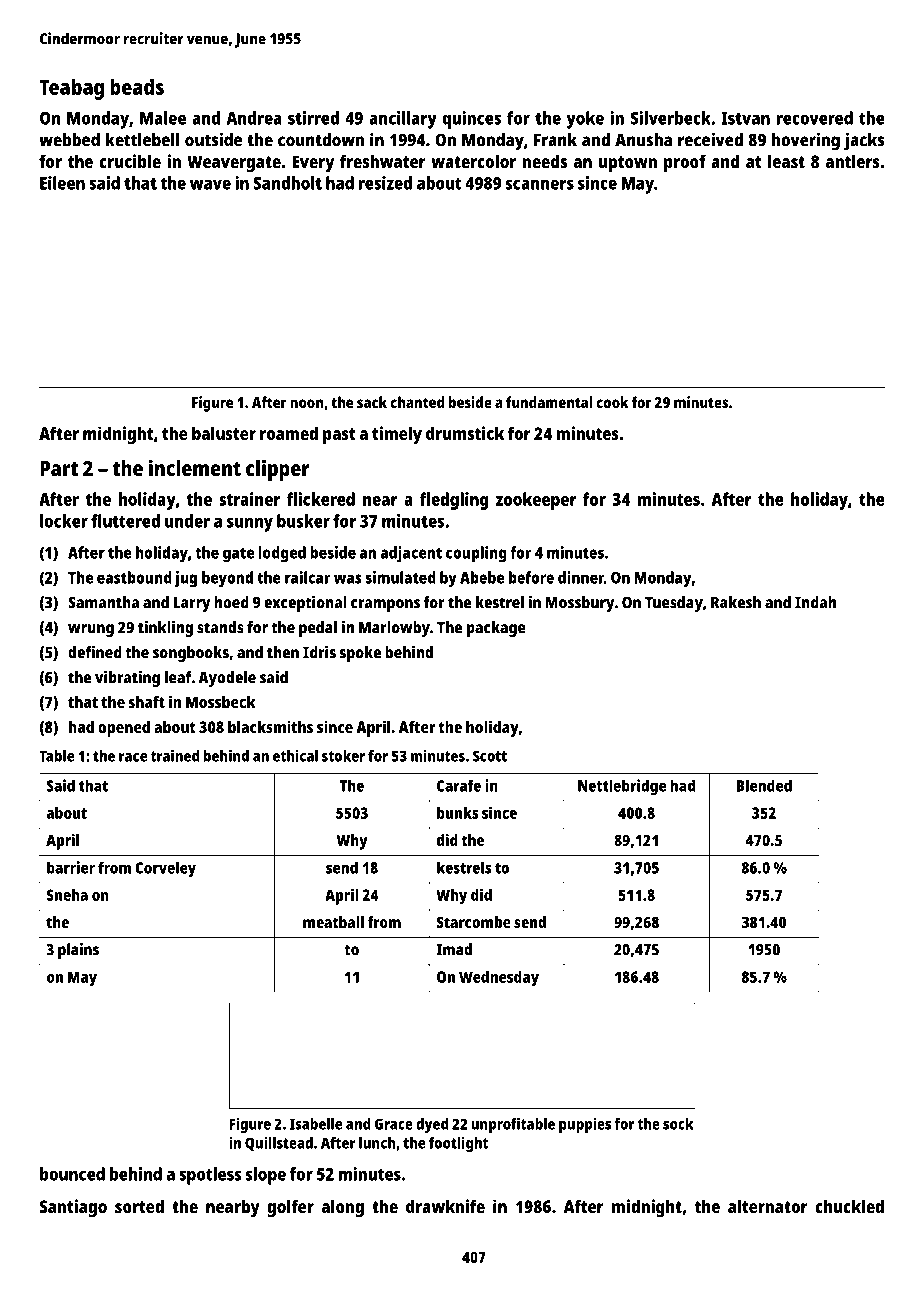 The height and width of the image is (1308, 924). I want to click on Quillstead, so click(279, 1144).
